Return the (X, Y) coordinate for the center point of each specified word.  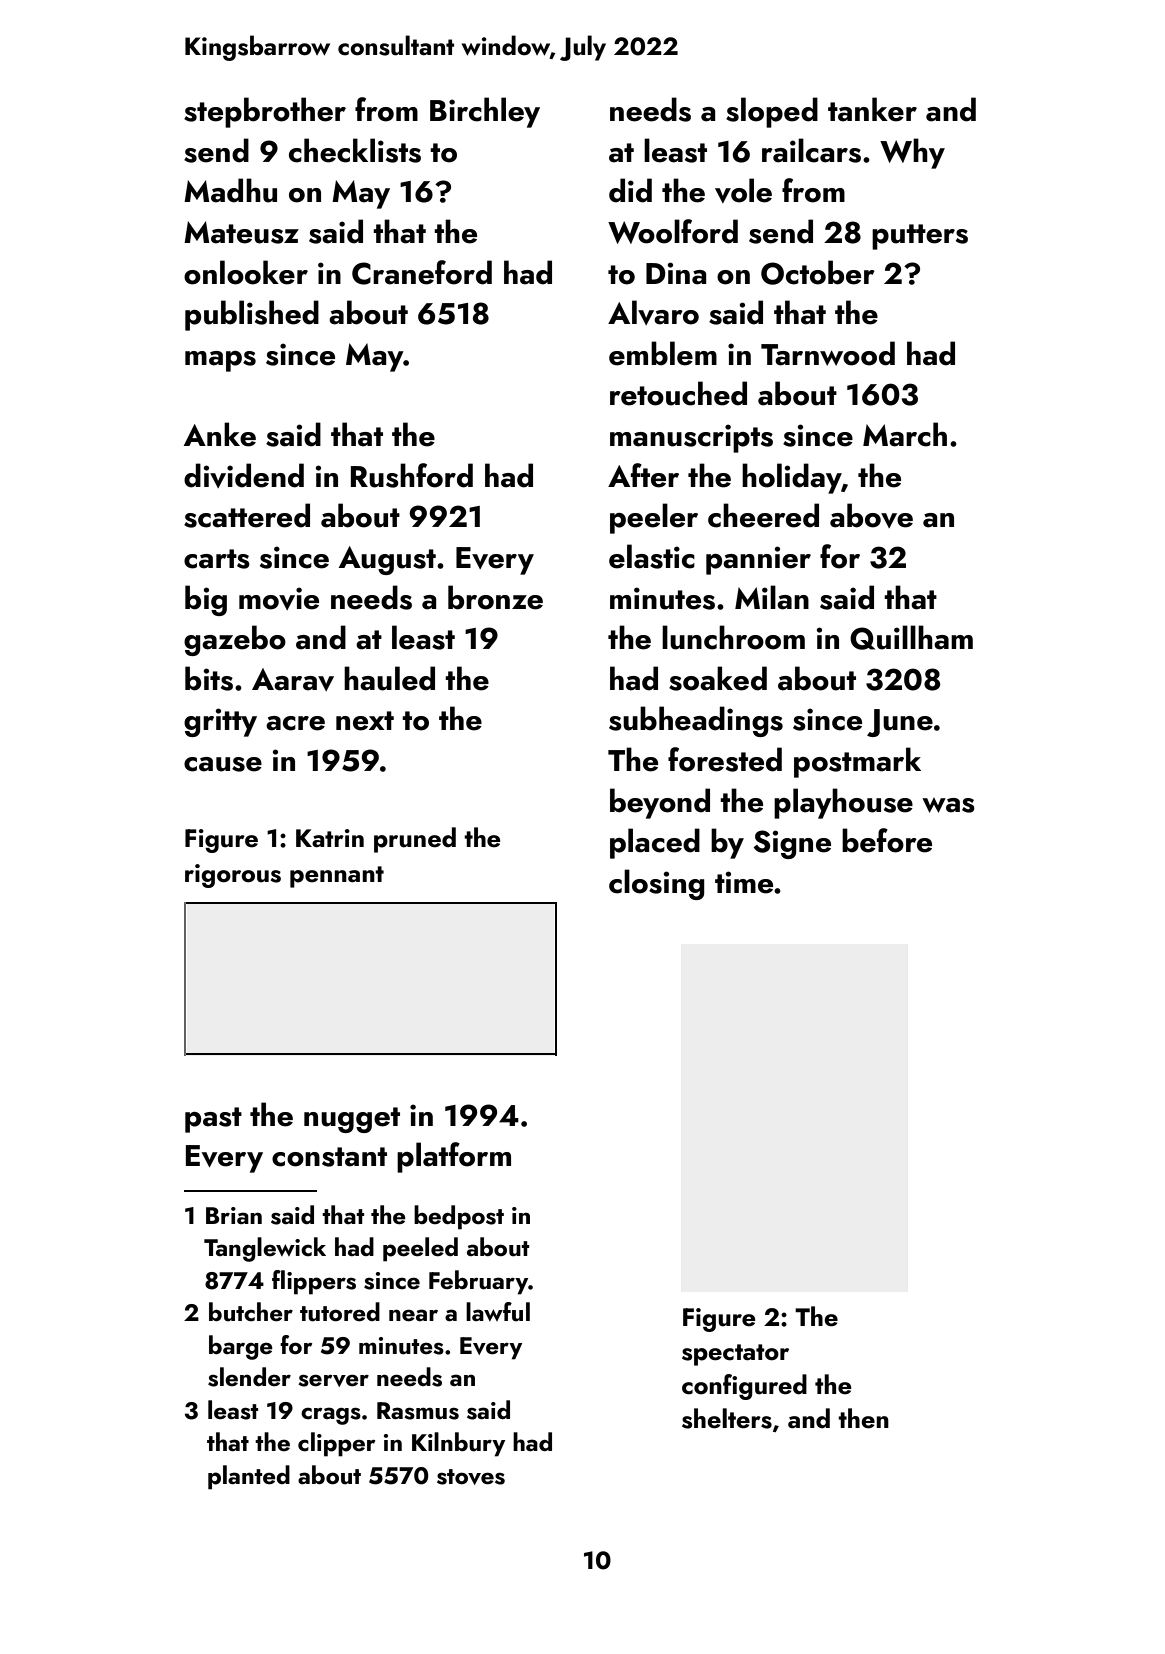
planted (249, 1477)
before (887, 840)
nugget (352, 1120)
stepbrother (265, 112)
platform (454, 1157)
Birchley (485, 112)
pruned (415, 840)
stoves (471, 1477)
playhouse (843, 803)
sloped (772, 112)
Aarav (293, 679)
